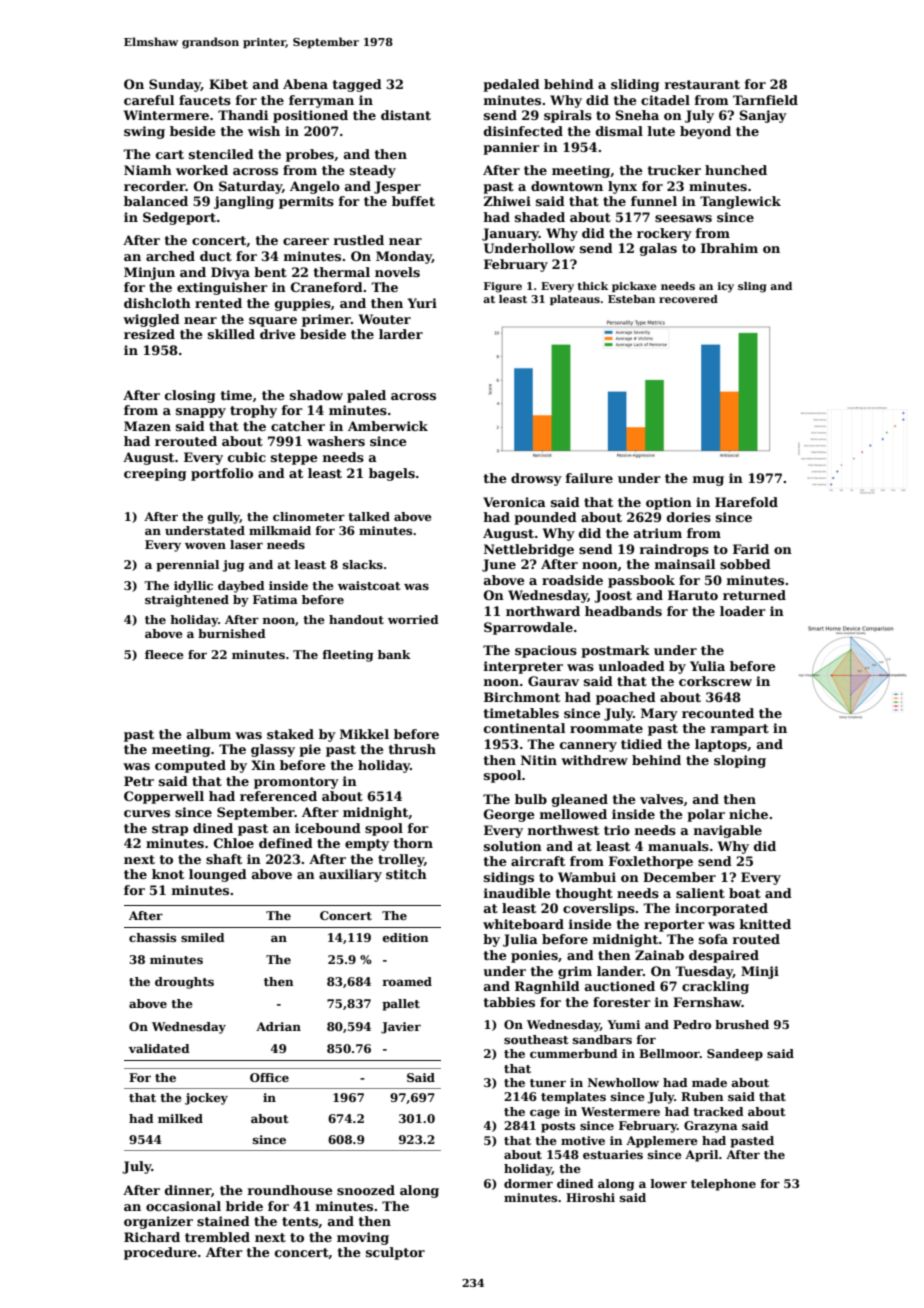 The image size is (924, 1308). I want to click on recorder, so click(155, 186).
